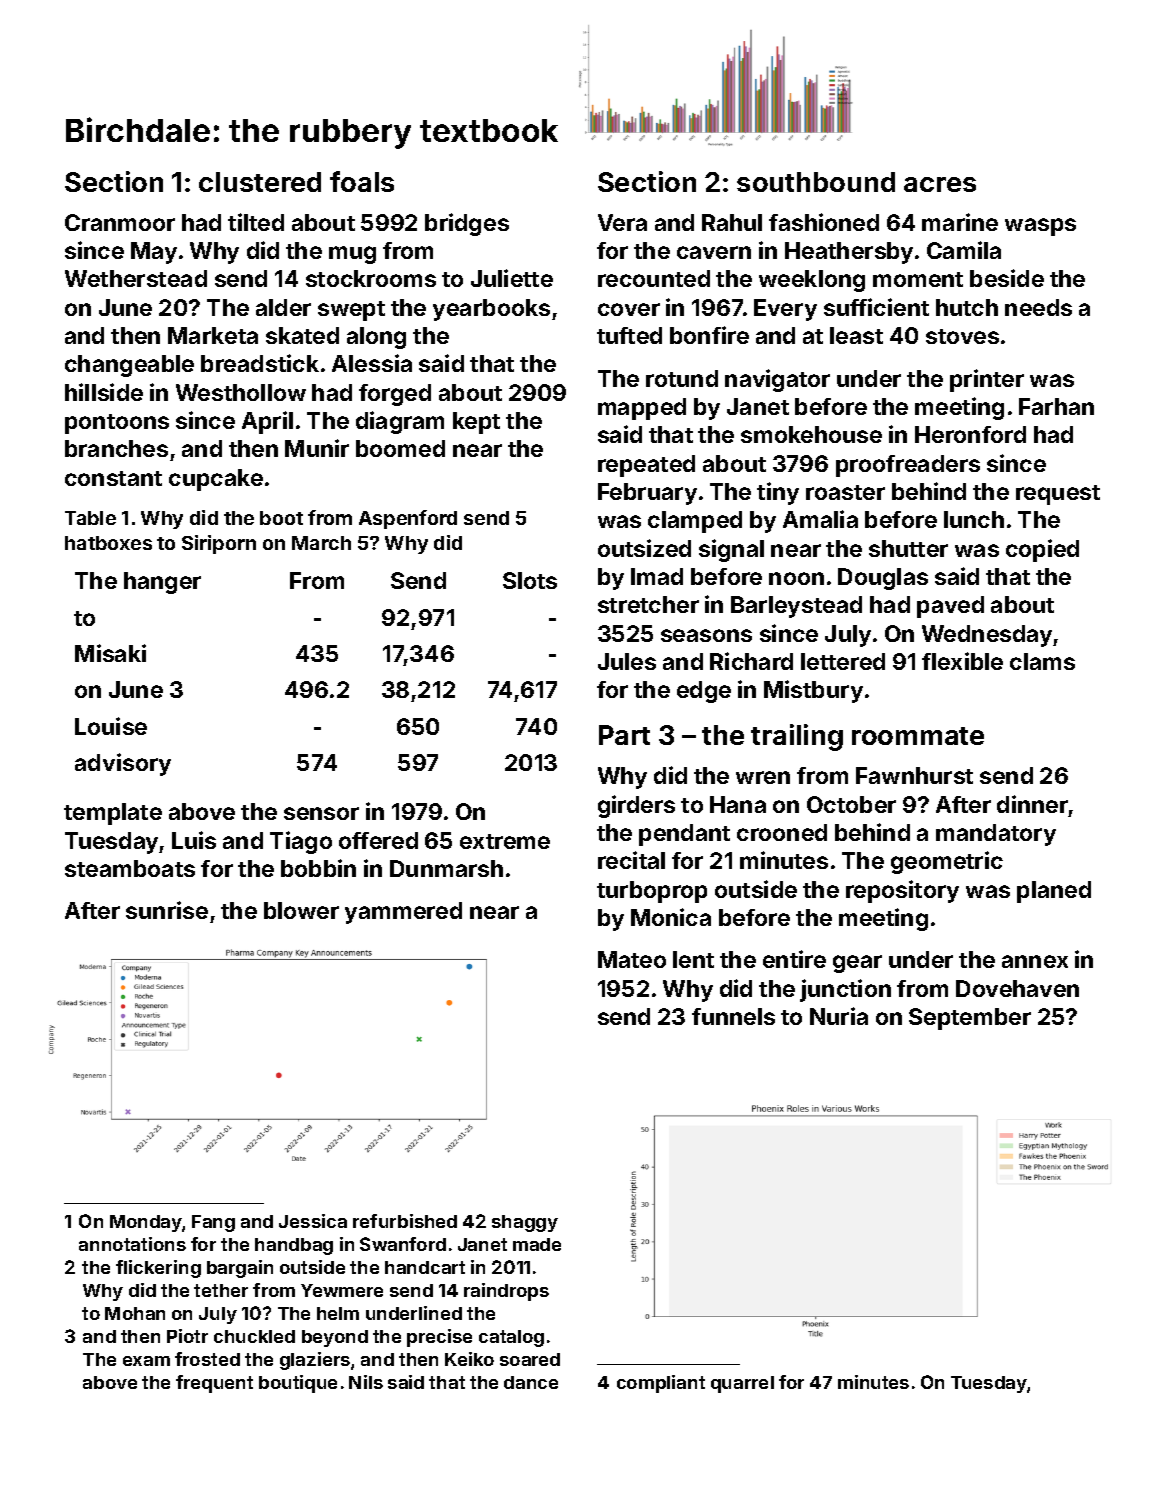 This screenshot has width=1166, height=1509. Describe the element at coordinates (742, 1384) in the screenshot. I see `quarrel` at that location.
